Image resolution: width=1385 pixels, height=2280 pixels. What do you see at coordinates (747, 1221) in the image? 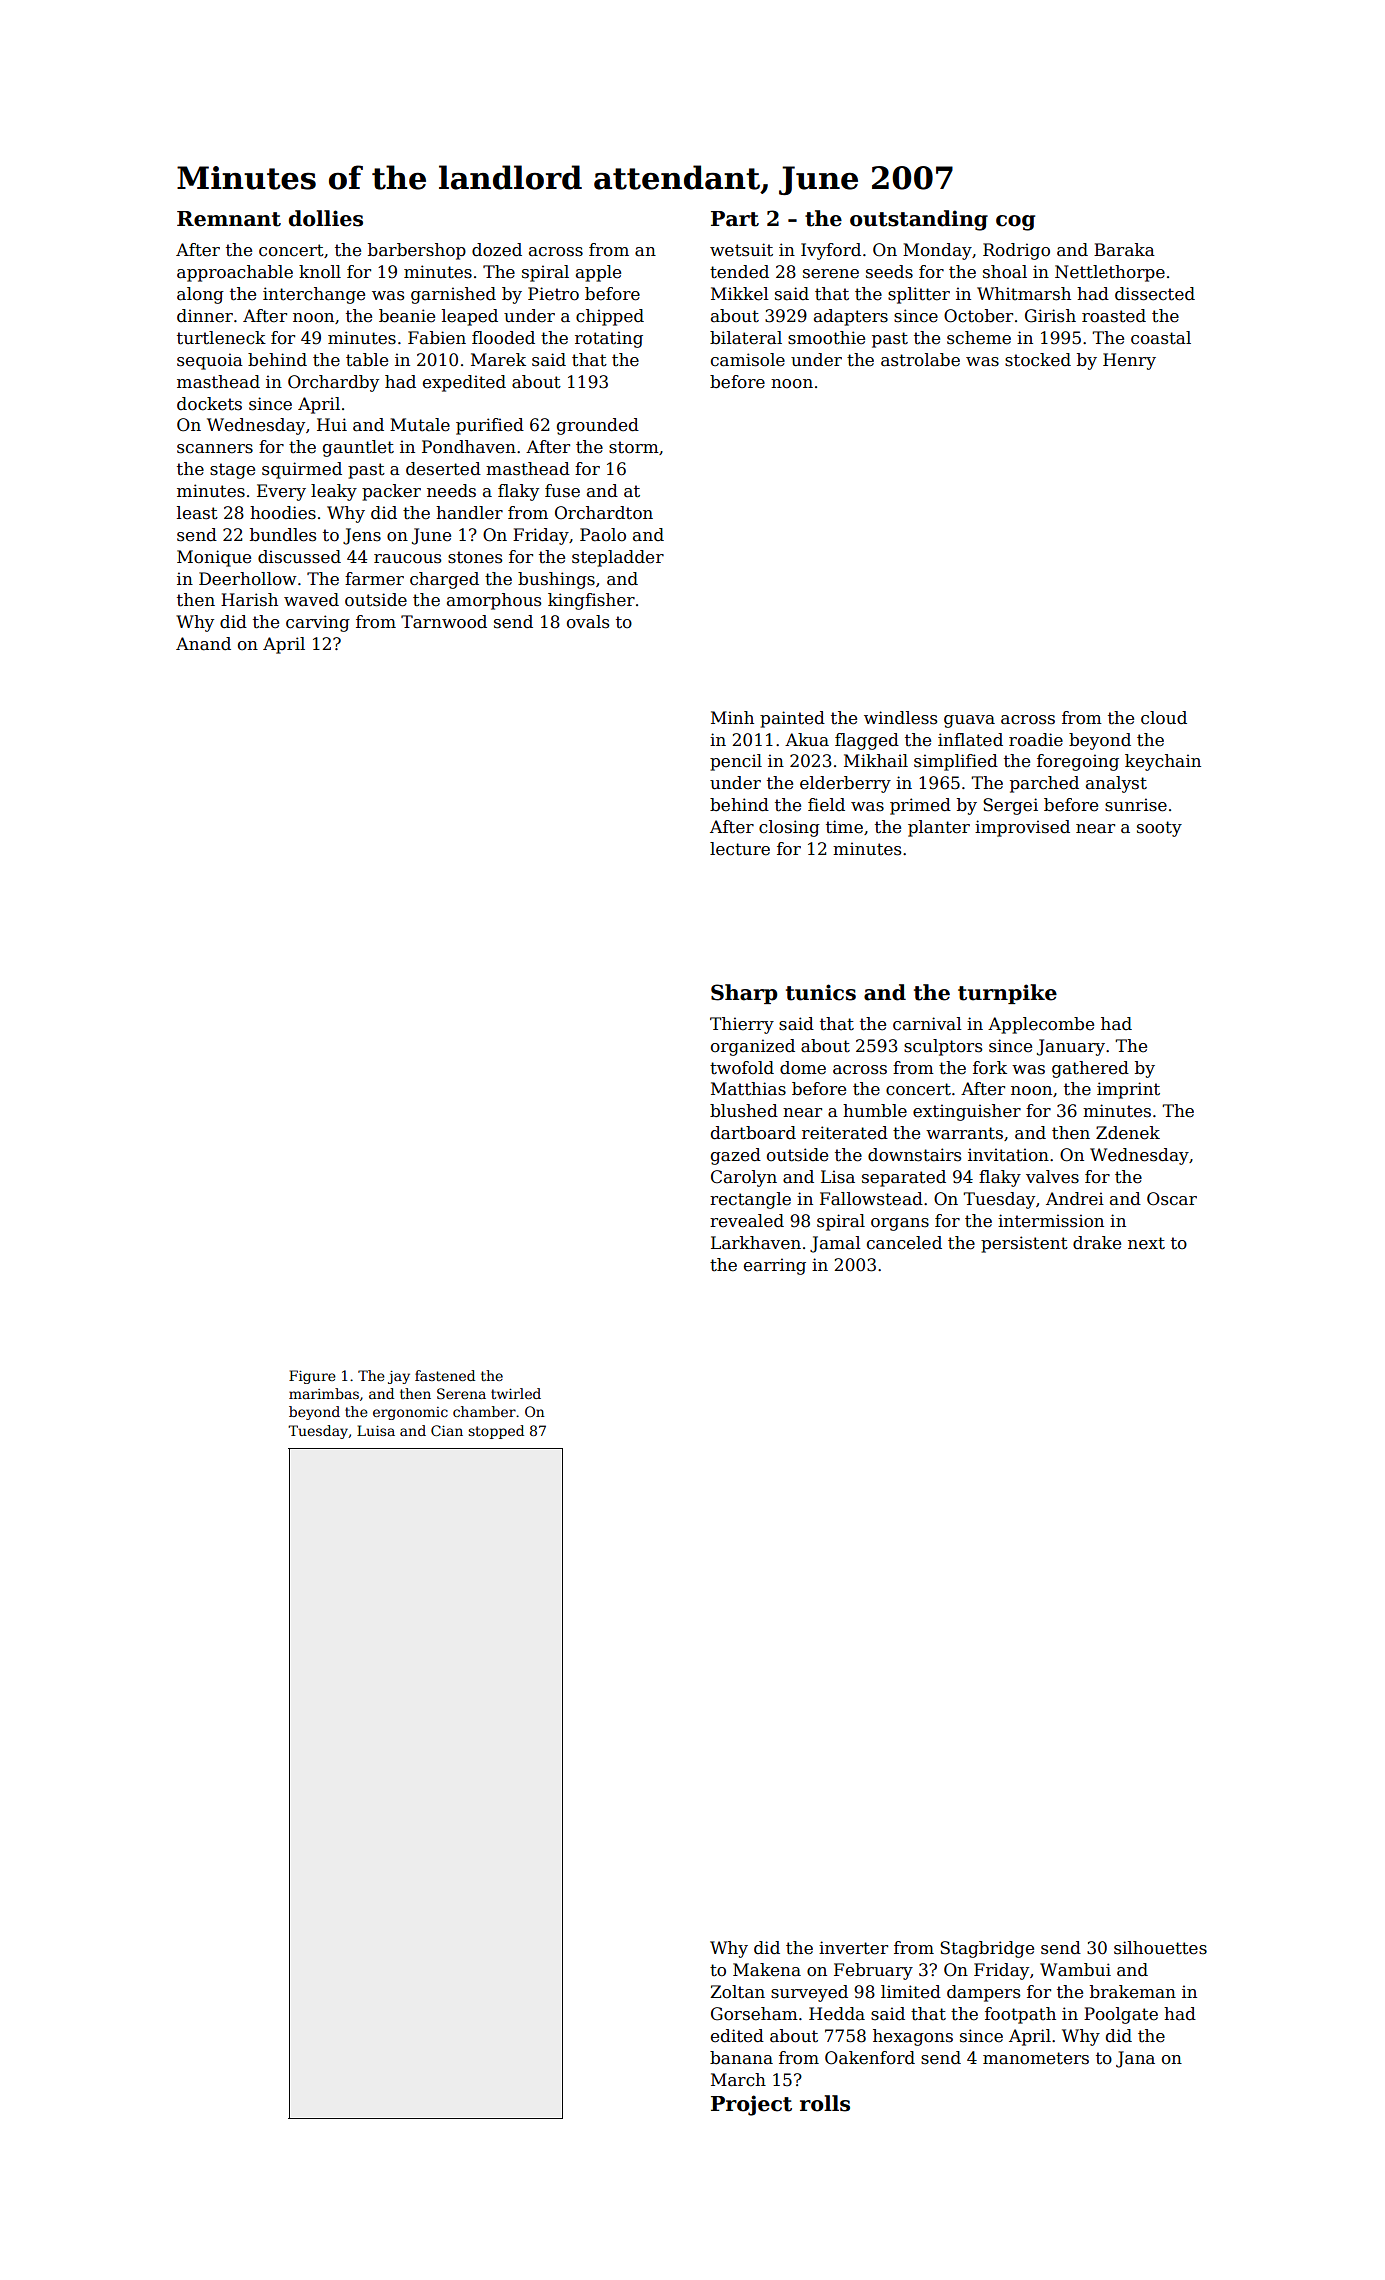
I see `revealed` at bounding box center [747, 1221].
